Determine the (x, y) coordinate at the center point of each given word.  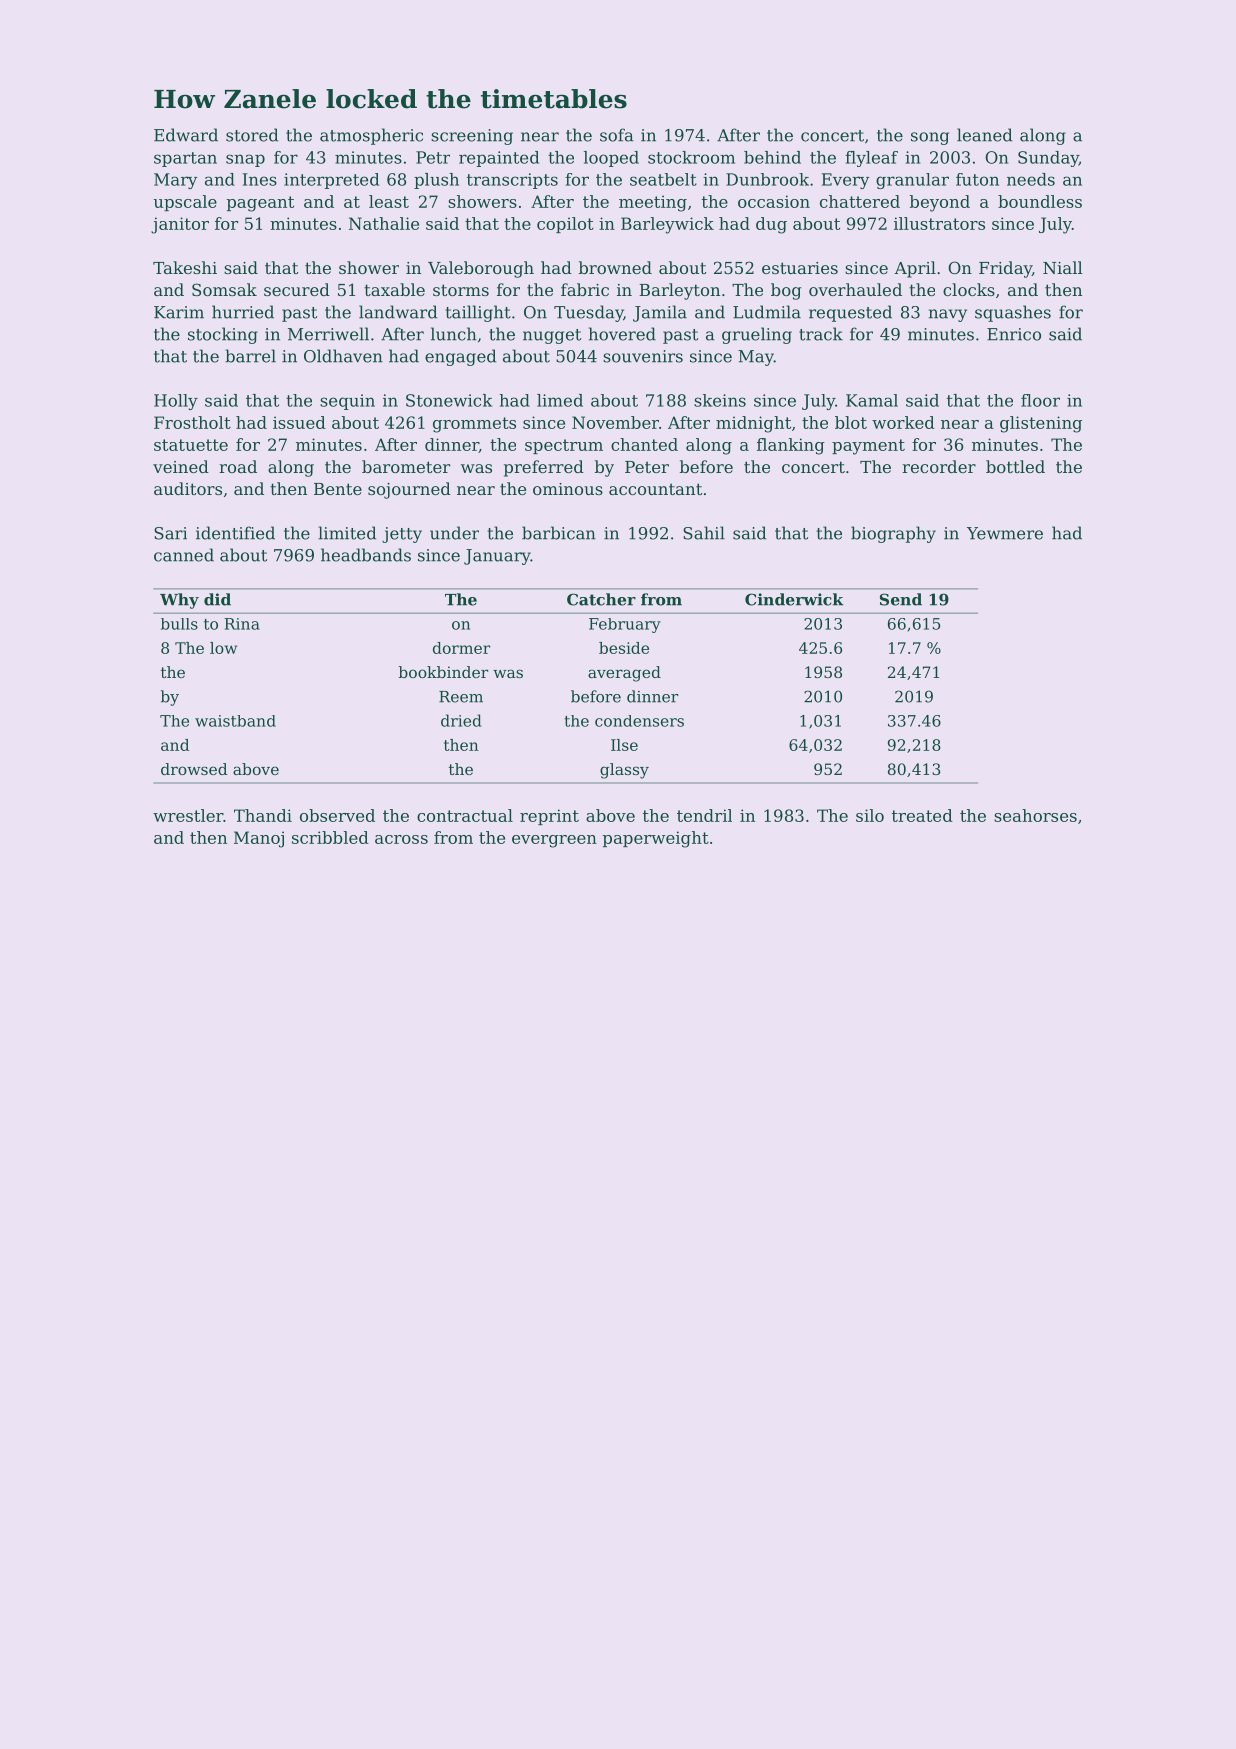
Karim (179, 312)
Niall (1063, 267)
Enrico (1014, 334)
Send (901, 599)
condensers (639, 721)
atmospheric (371, 136)
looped (611, 159)
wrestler (188, 815)
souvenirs (643, 356)
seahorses (1035, 815)
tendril (704, 815)
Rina (242, 624)
